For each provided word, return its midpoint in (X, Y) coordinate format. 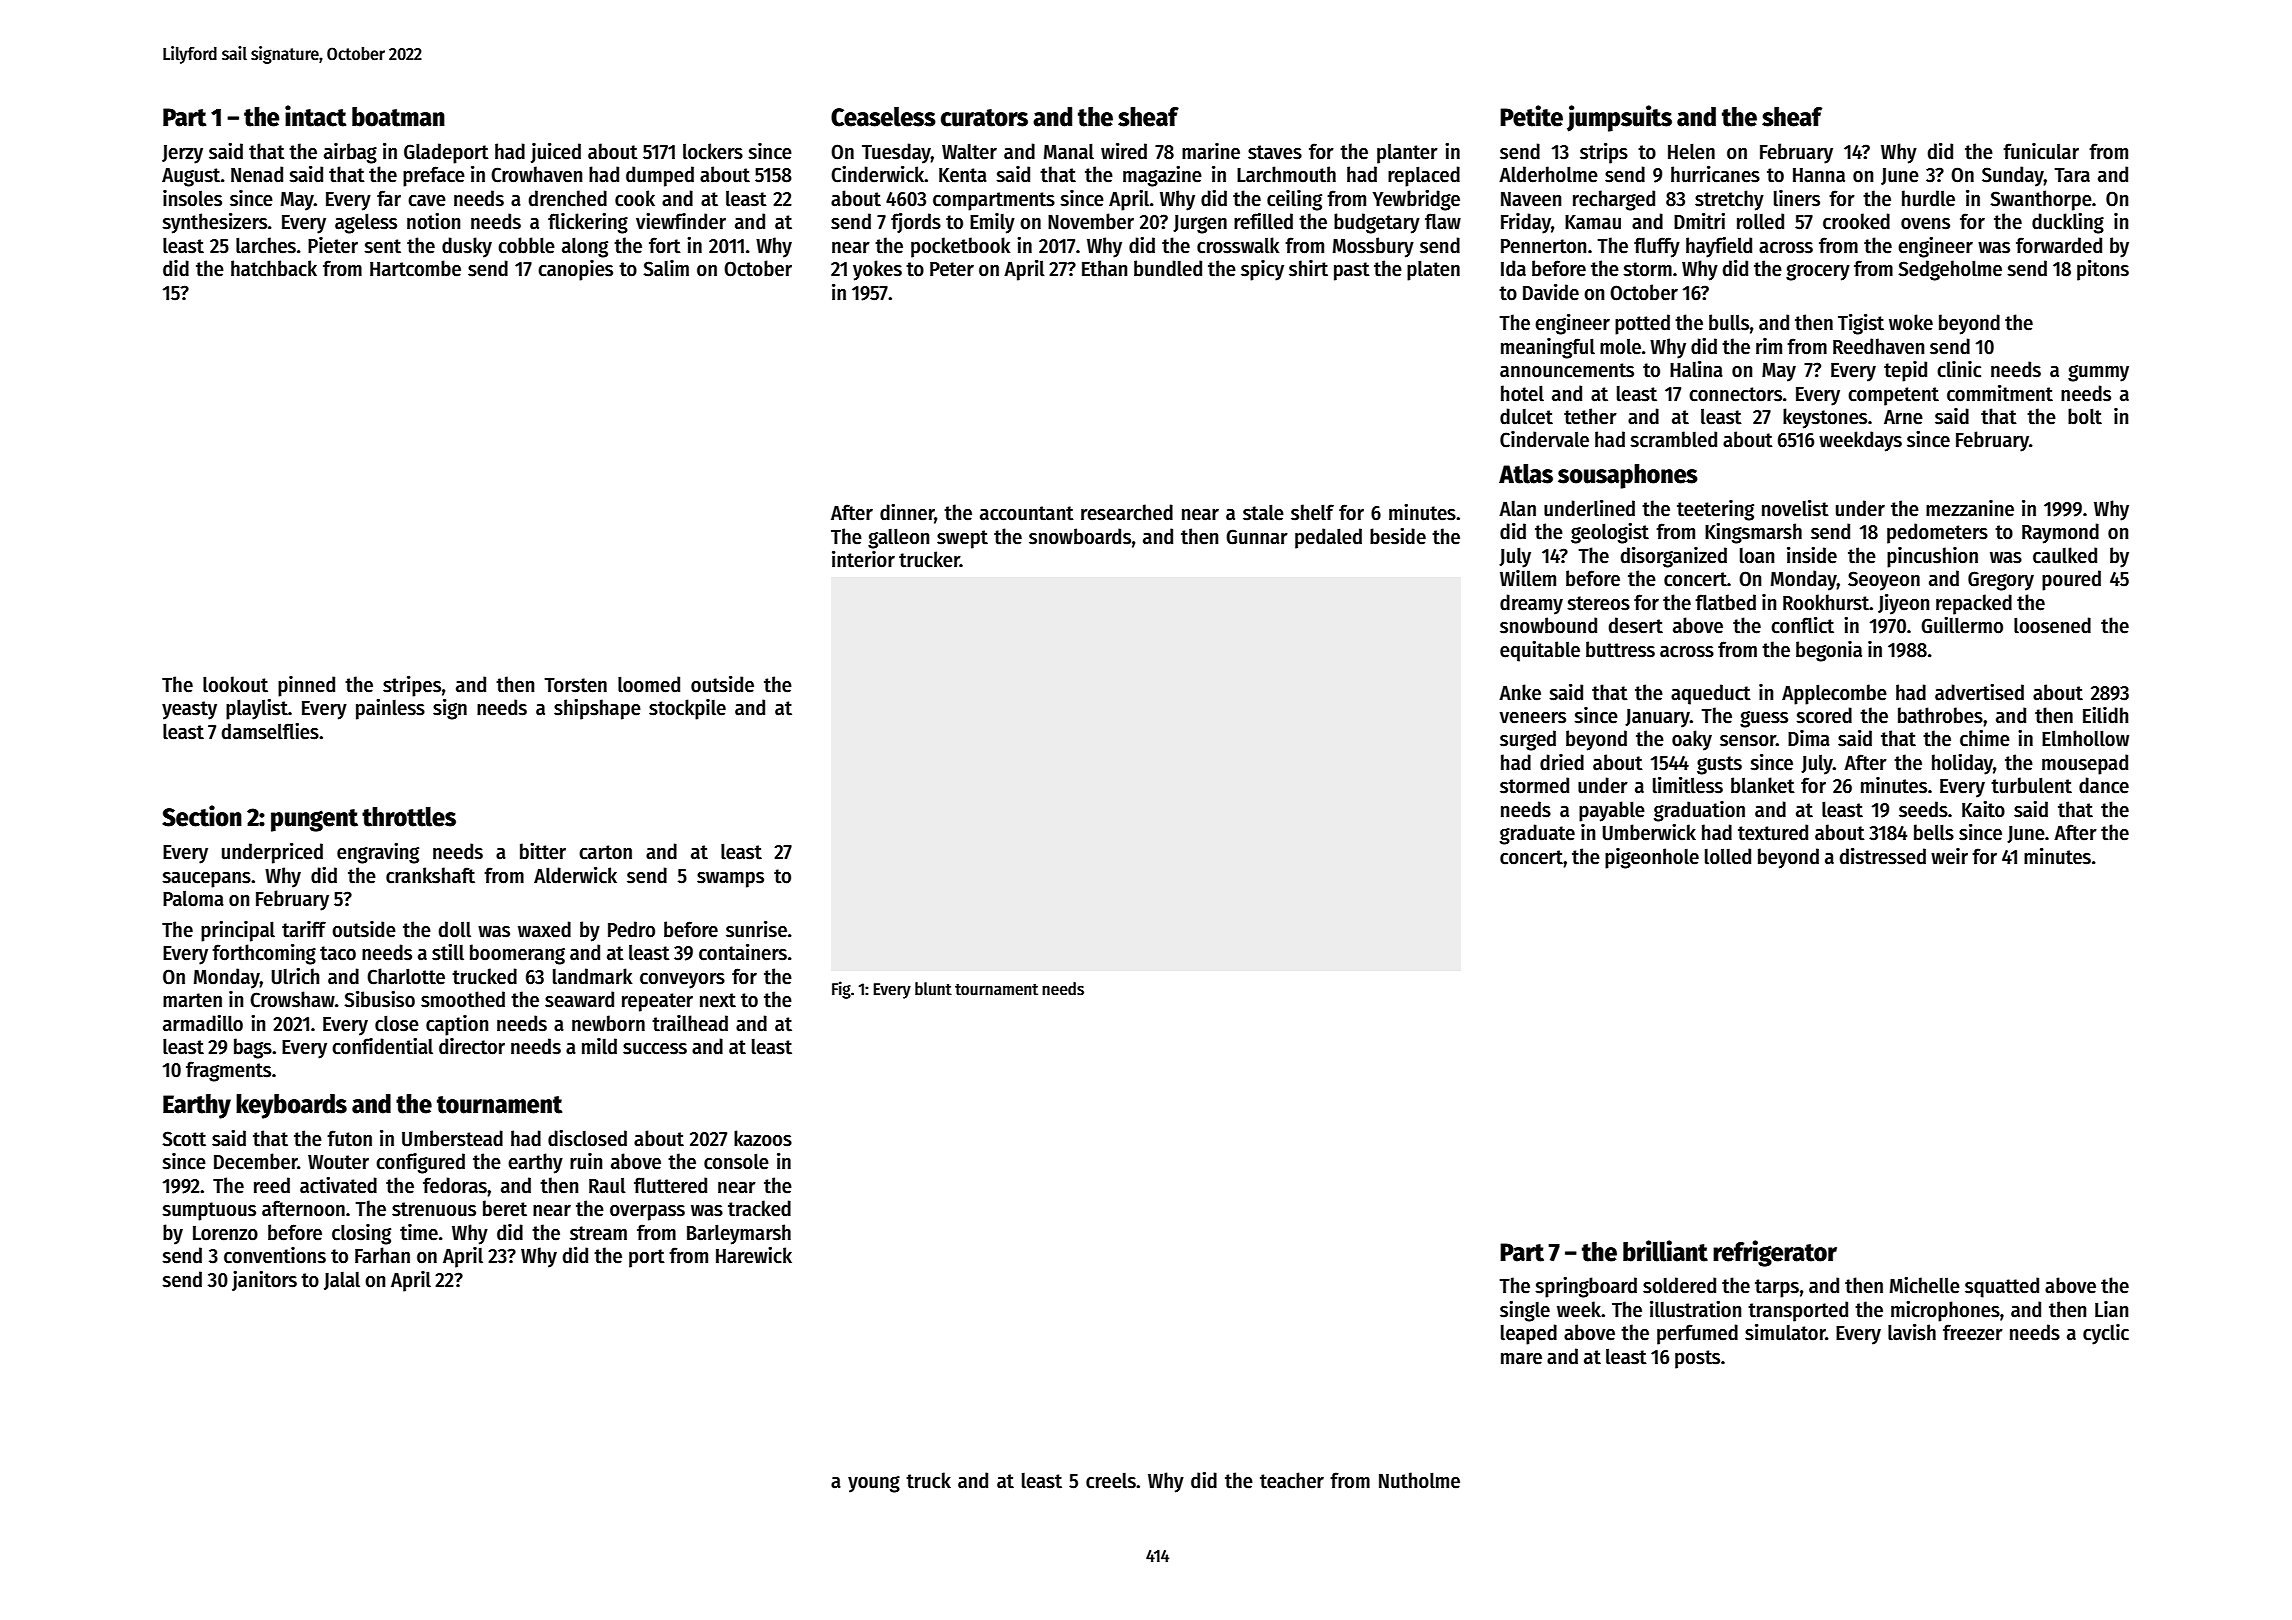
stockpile (687, 709)
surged (1528, 740)
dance (2104, 785)
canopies (575, 270)
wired (1124, 151)
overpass (647, 1213)
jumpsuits (1619, 118)
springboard (1586, 1287)
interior (863, 559)
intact (315, 116)
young (874, 1484)
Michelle (1925, 1285)
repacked (1974, 604)
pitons (2103, 270)
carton (605, 852)
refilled (1263, 221)
